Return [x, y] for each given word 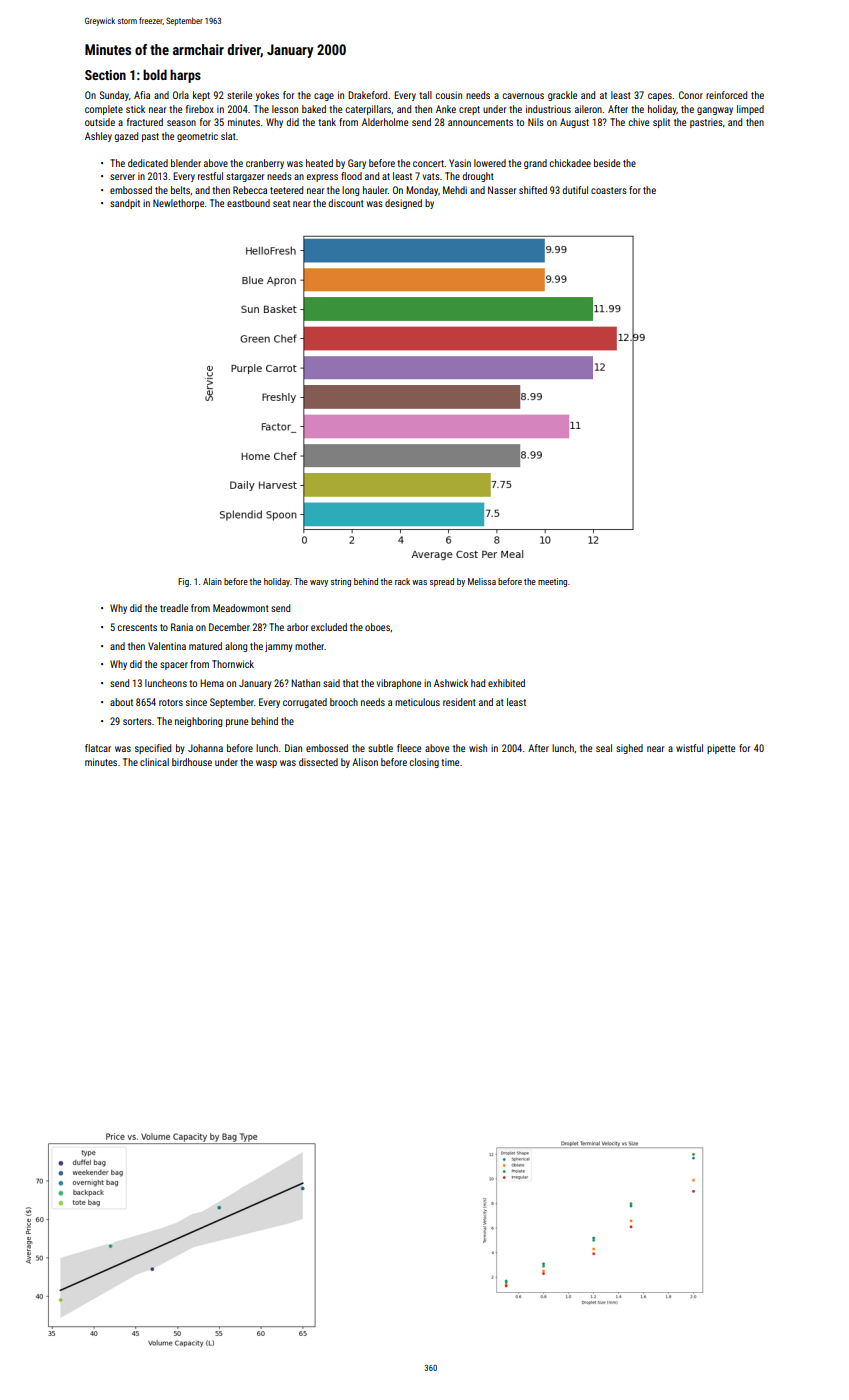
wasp [266, 764]
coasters [609, 190]
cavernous [523, 96]
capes [660, 97]
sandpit [125, 204]
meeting [552, 582]
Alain [212, 581]
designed [403, 204]
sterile [239, 95]
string [341, 582]
